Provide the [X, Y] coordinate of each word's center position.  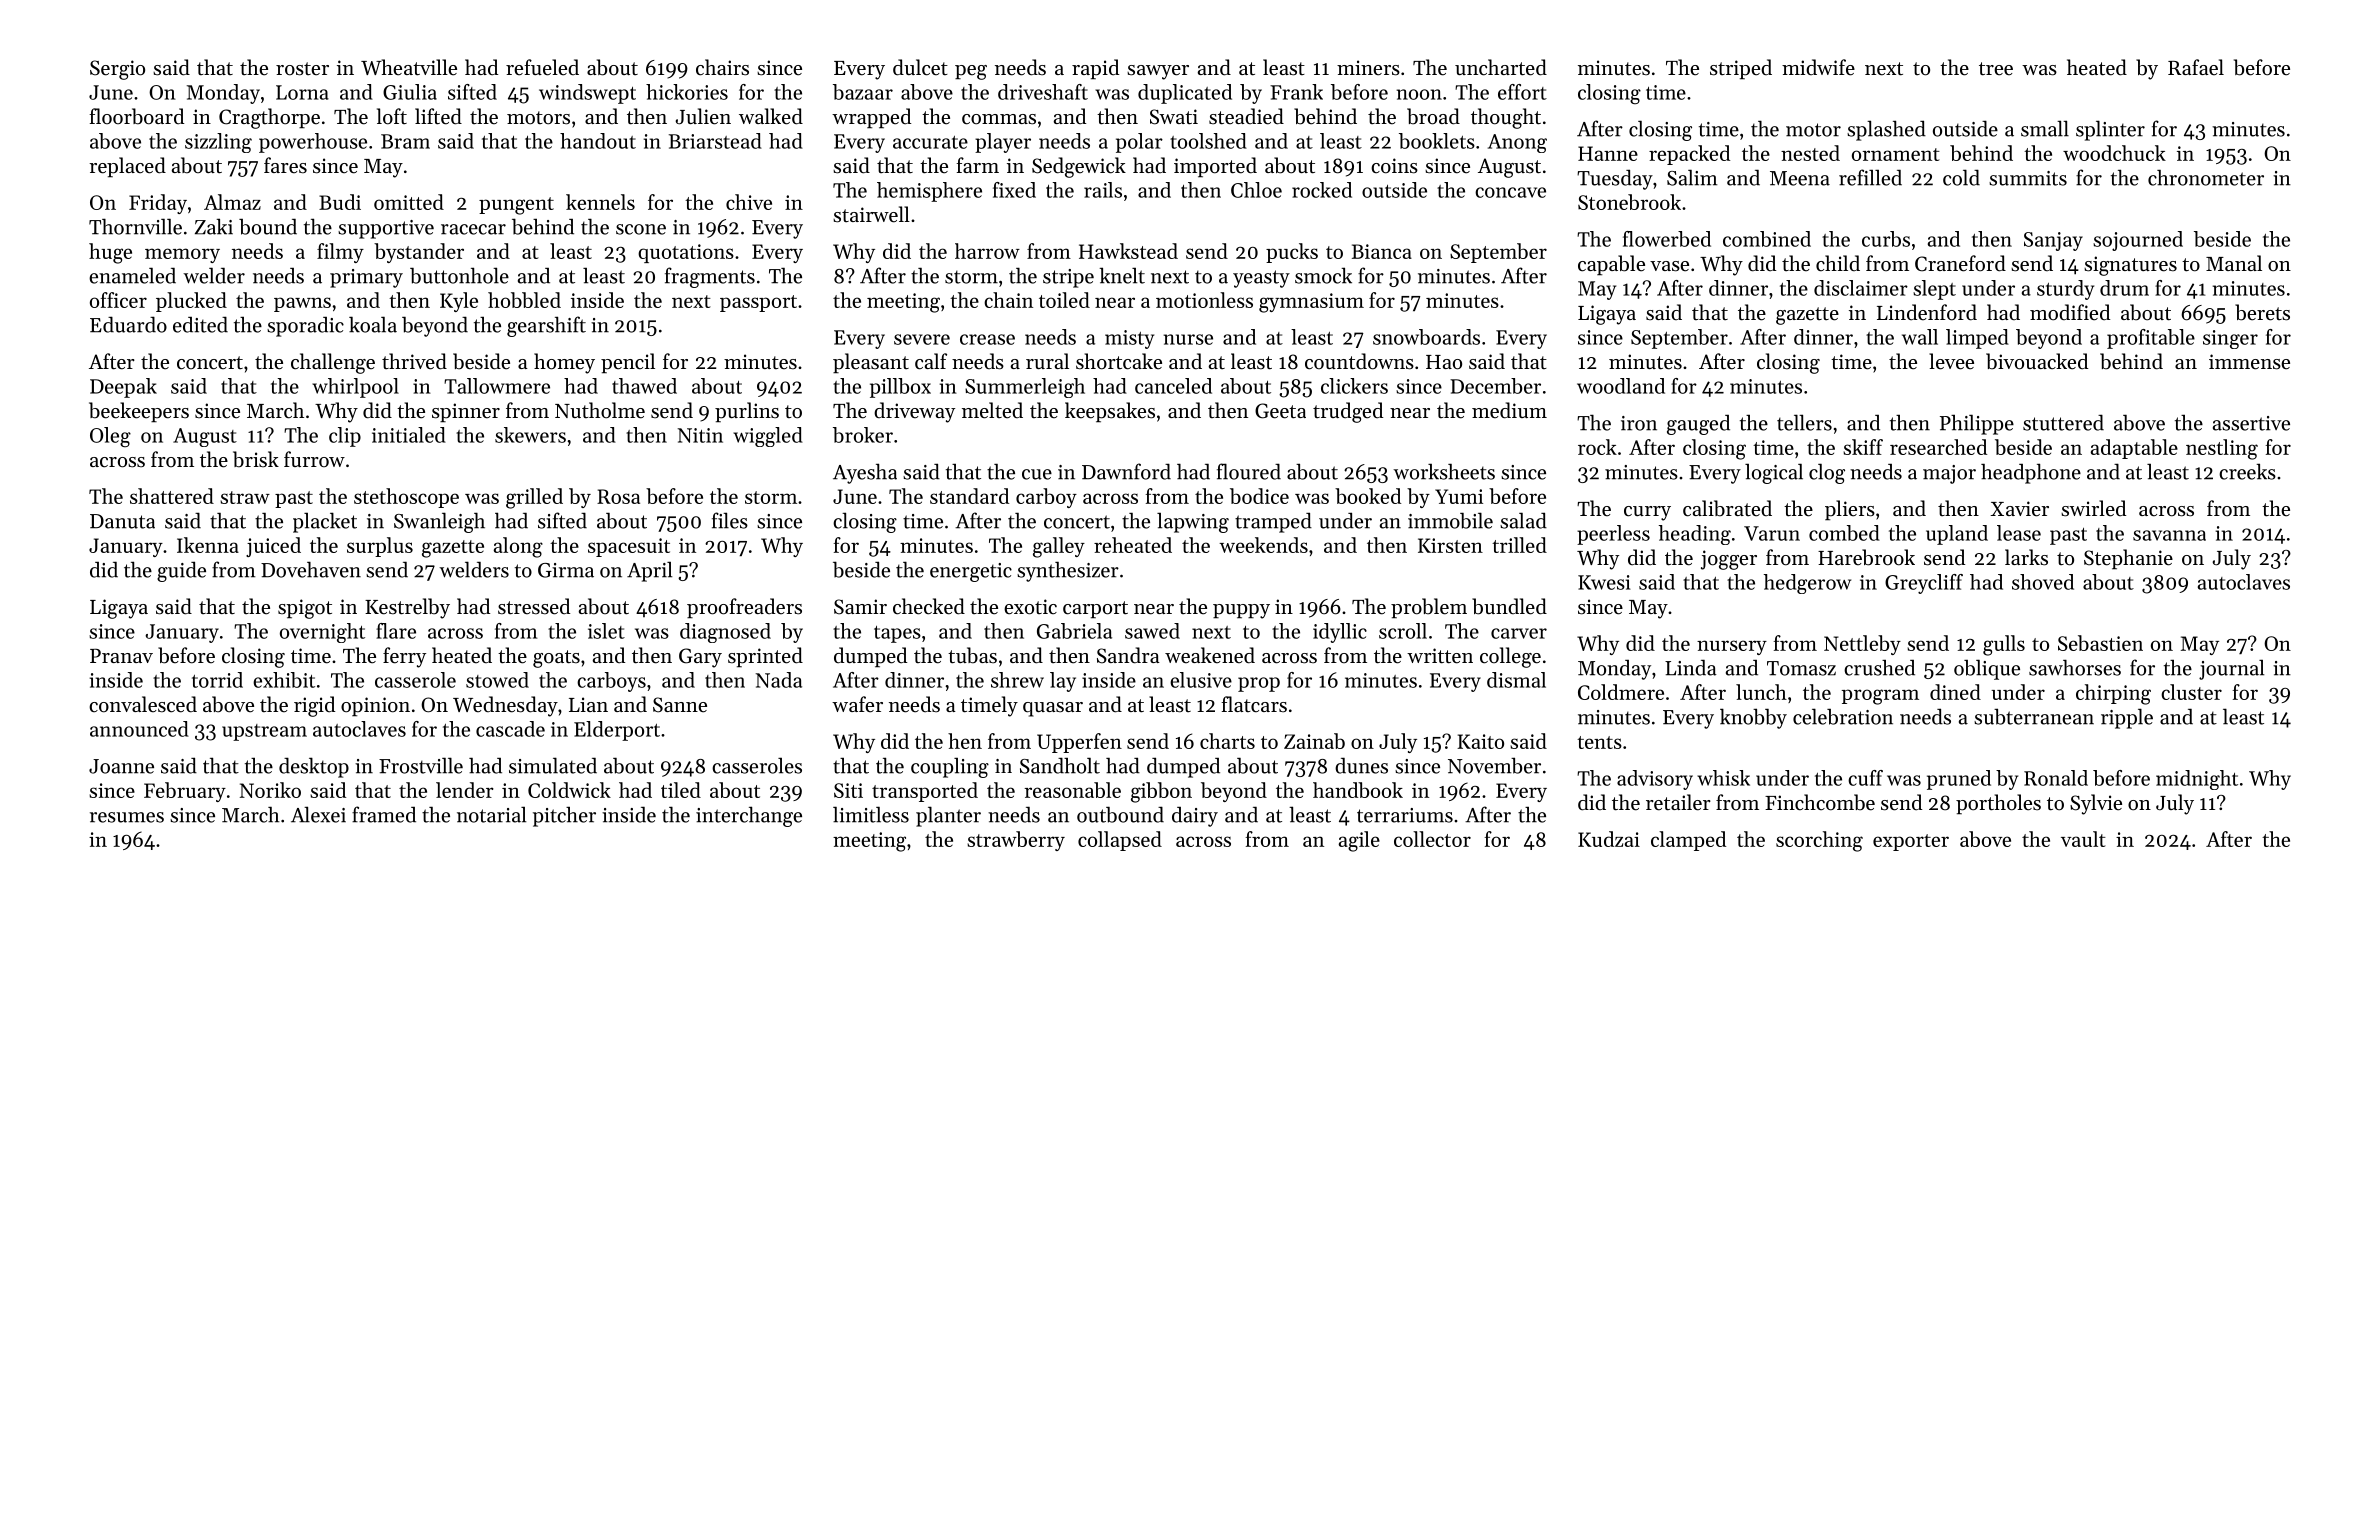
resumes [127, 817]
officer [118, 300]
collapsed [1120, 841]
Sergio [117, 70]
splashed [1886, 130]
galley [1059, 547]
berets [2262, 312]
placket [325, 522]
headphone [2031, 473]
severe [922, 339]
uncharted [1501, 67]
